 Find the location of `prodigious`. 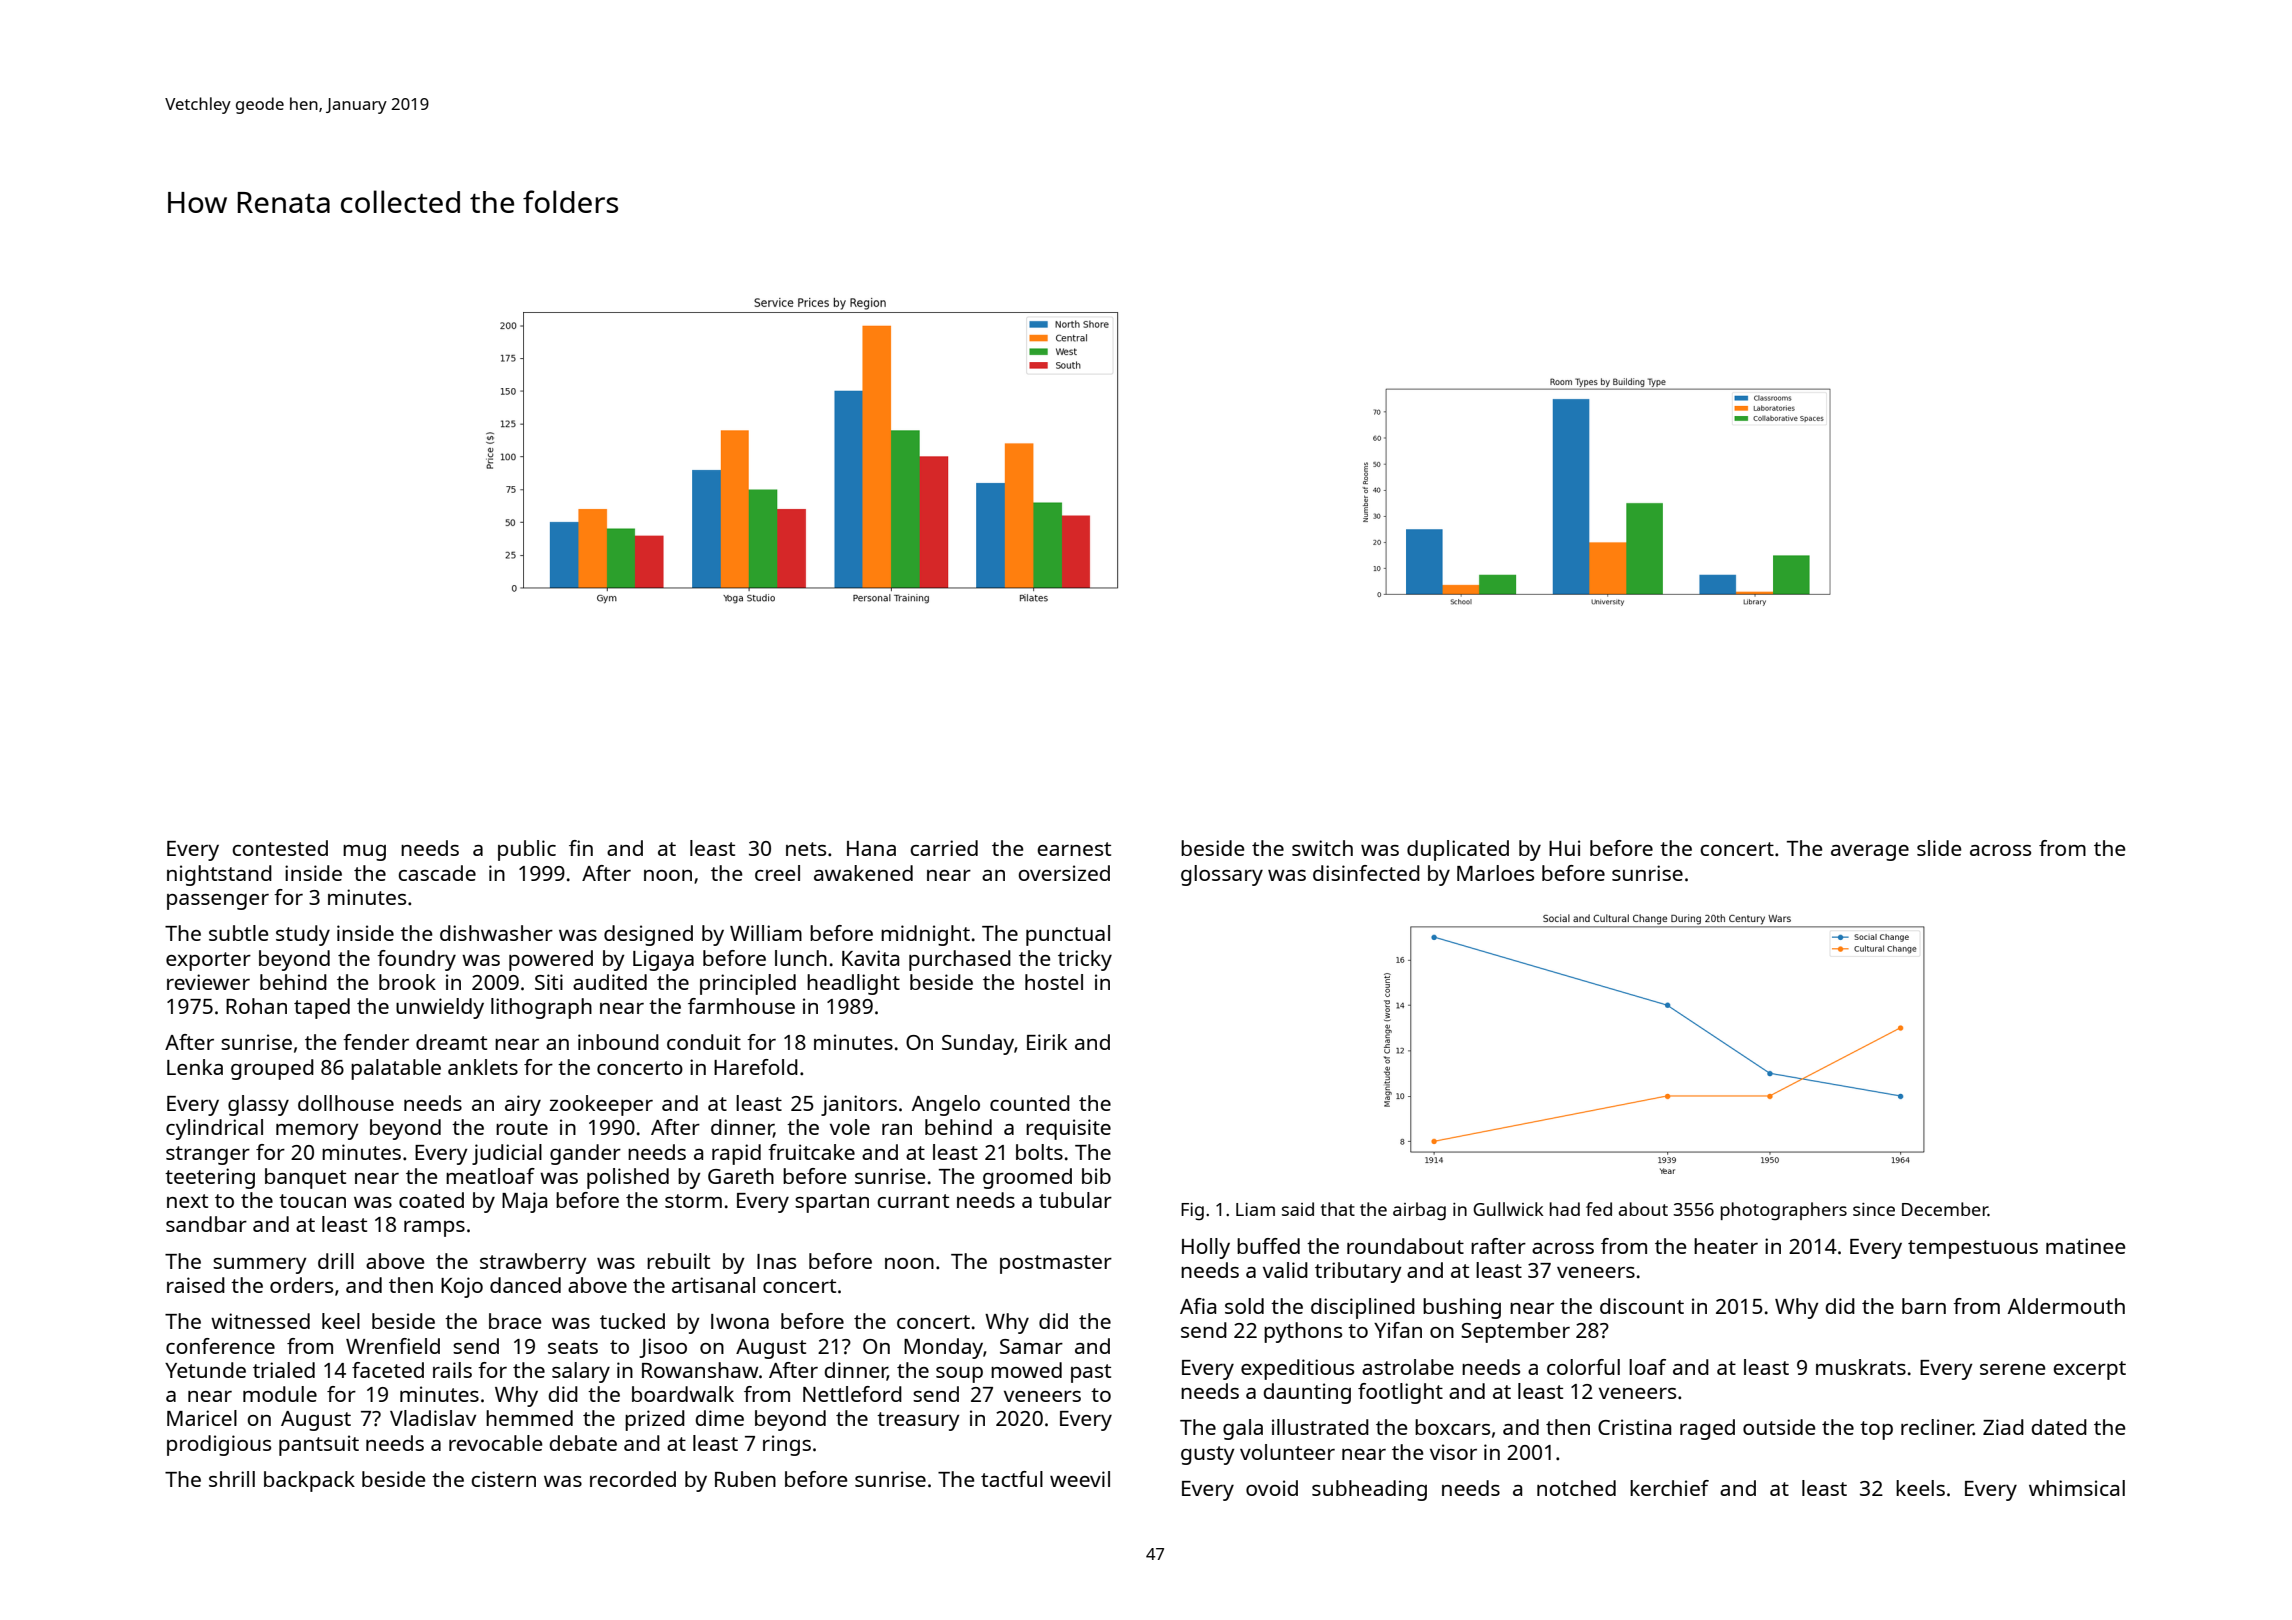

prodigious is located at coordinates (219, 1445).
